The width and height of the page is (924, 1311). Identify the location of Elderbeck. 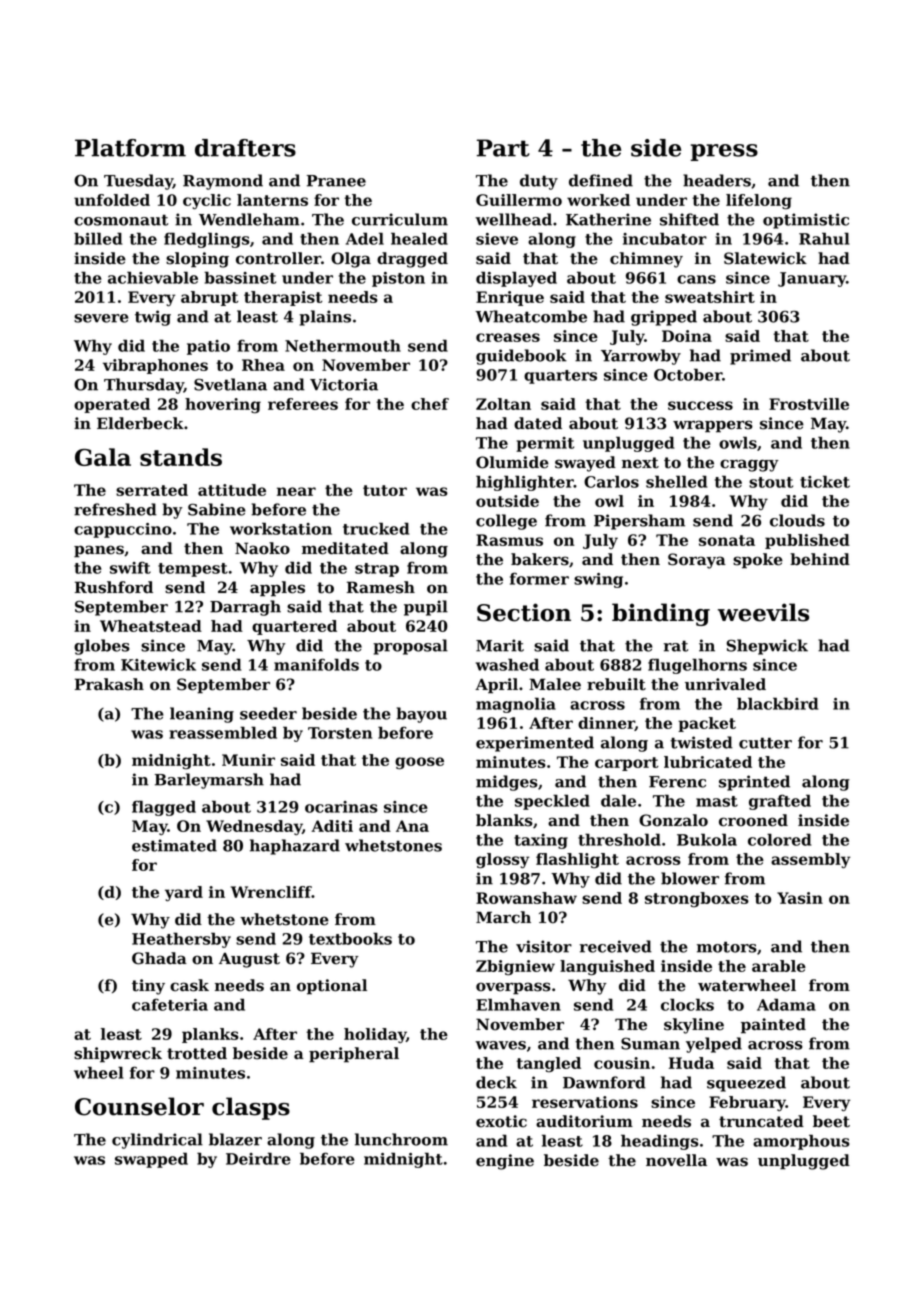
(140, 423).
